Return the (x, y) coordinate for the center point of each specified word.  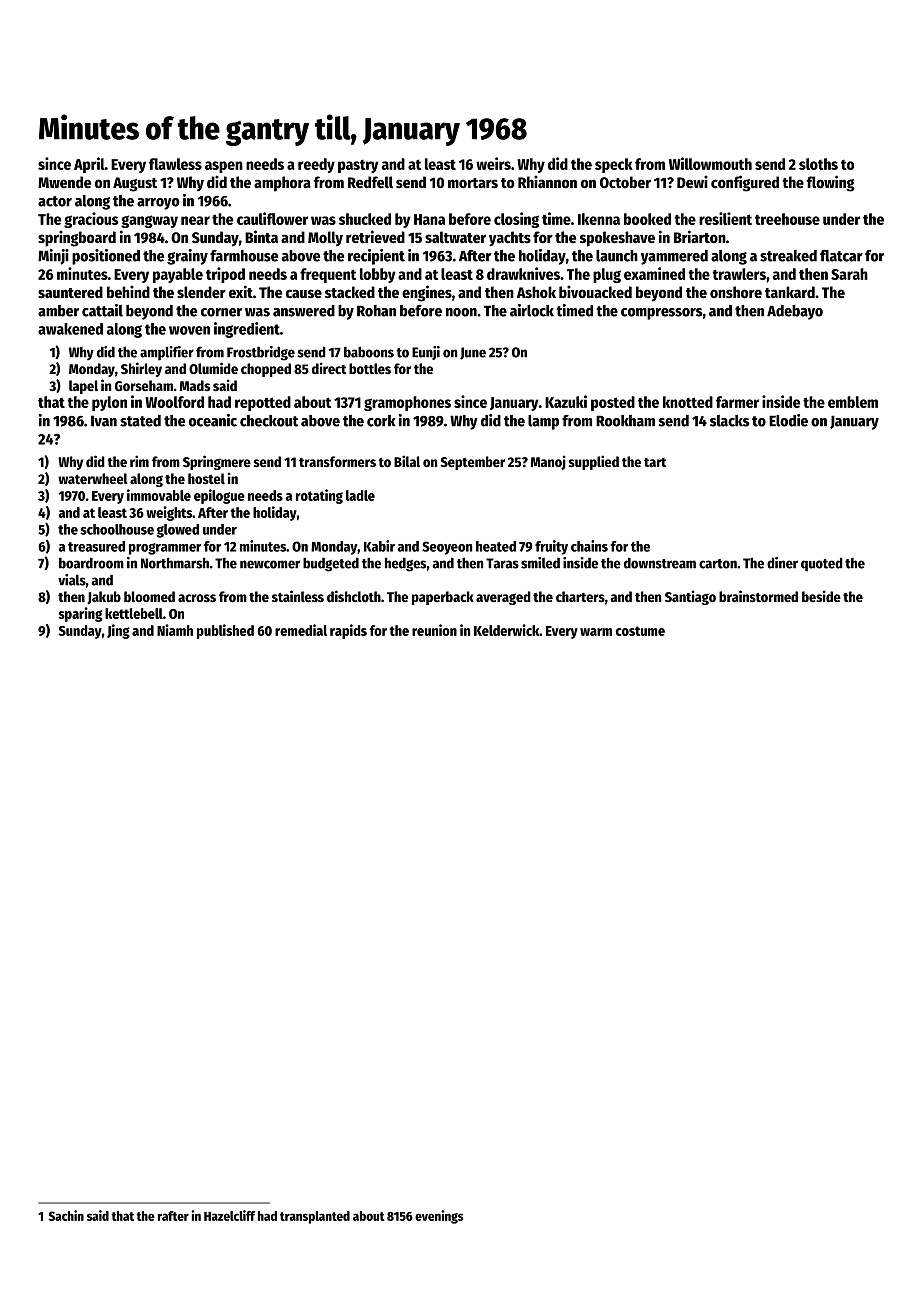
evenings (439, 1217)
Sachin (66, 1215)
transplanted (315, 1217)
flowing (831, 183)
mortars (473, 183)
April (89, 165)
